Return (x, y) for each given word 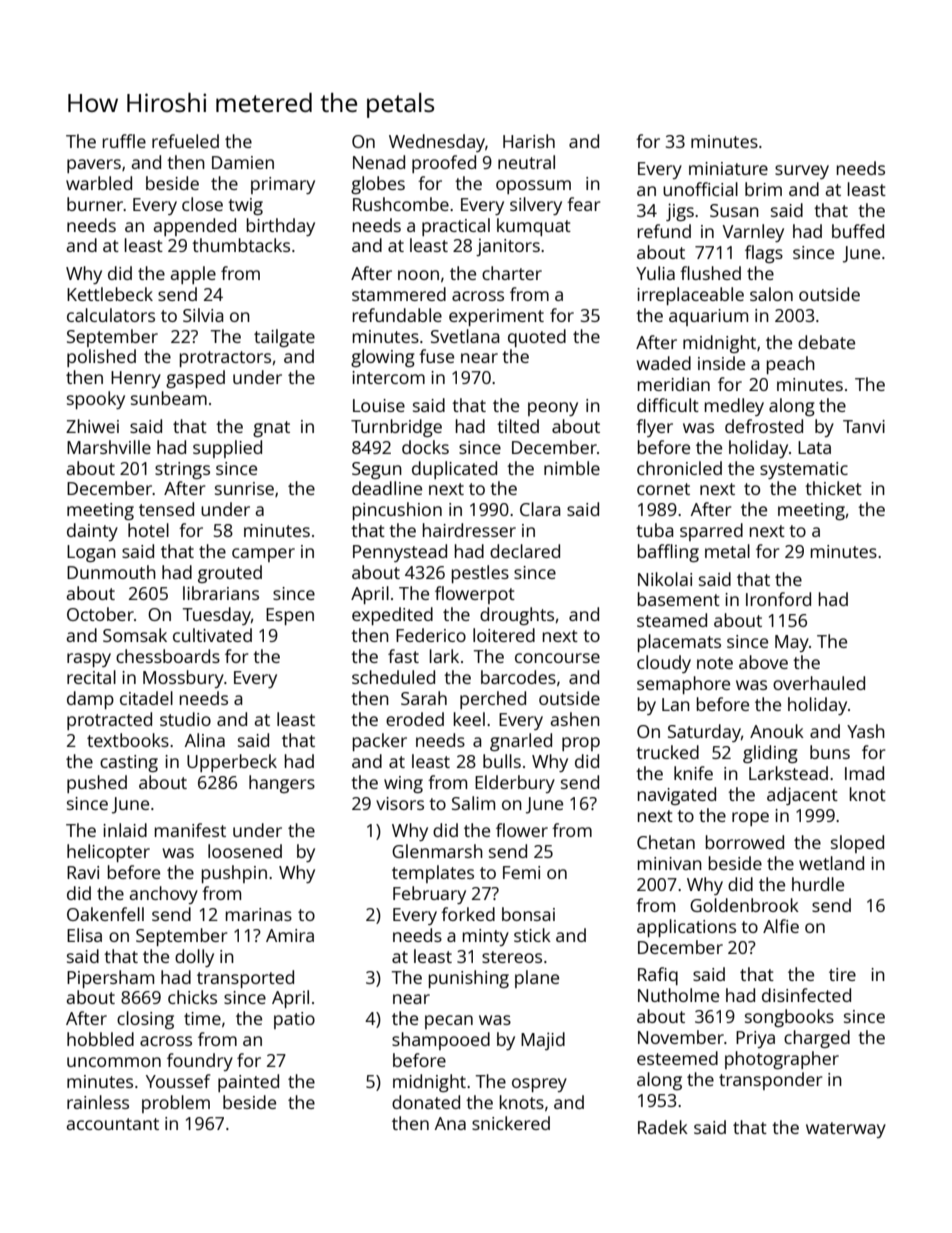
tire (842, 974)
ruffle (124, 141)
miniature (728, 168)
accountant (113, 1124)
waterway (846, 1130)
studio (185, 719)
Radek (663, 1127)
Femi (521, 872)
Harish (529, 141)
